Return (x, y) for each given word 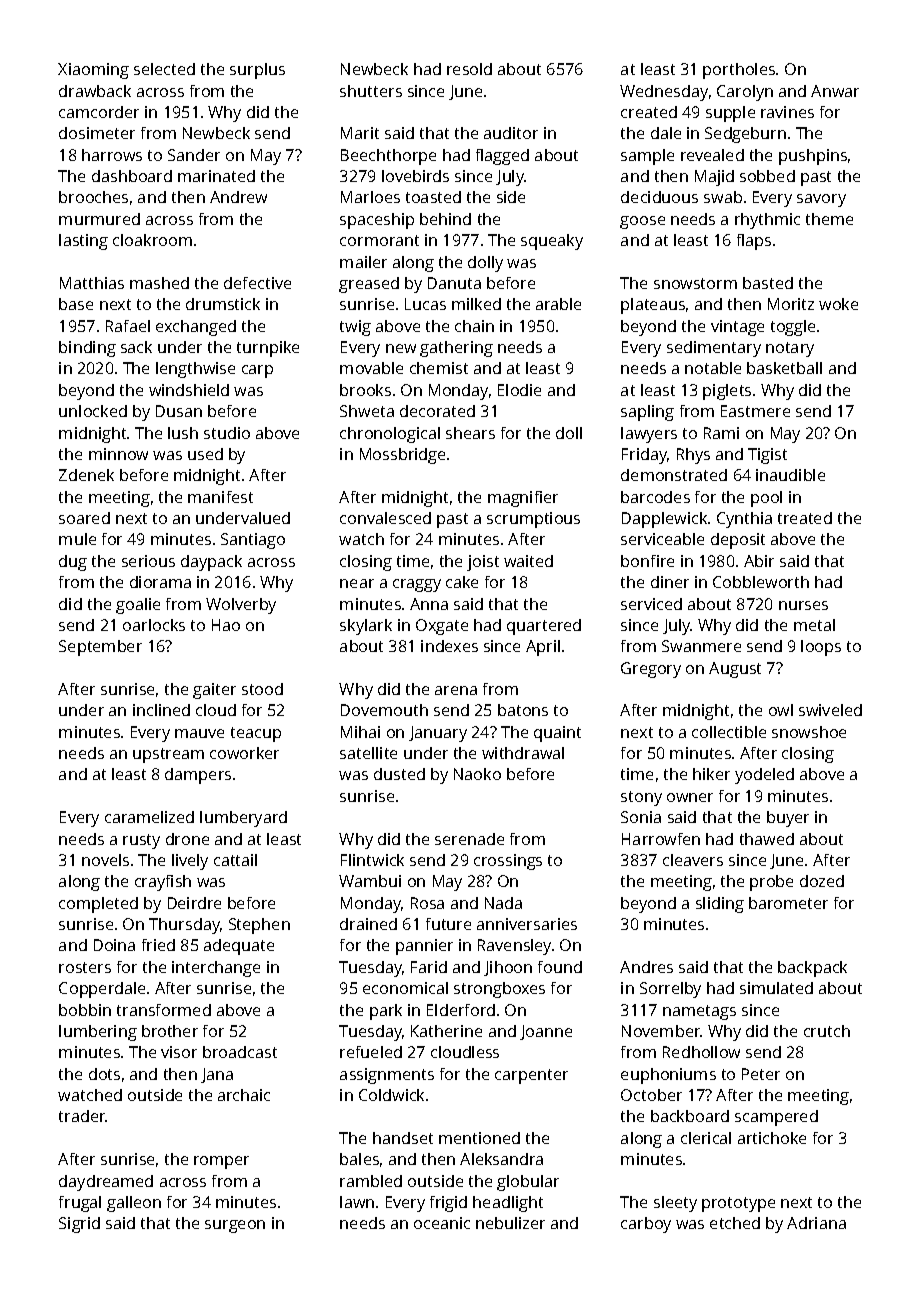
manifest (220, 497)
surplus (257, 71)
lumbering (98, 1033)
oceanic (442, 1223)
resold (469, 69)
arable (558, 304)
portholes (739, 71)
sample (647, 157)
